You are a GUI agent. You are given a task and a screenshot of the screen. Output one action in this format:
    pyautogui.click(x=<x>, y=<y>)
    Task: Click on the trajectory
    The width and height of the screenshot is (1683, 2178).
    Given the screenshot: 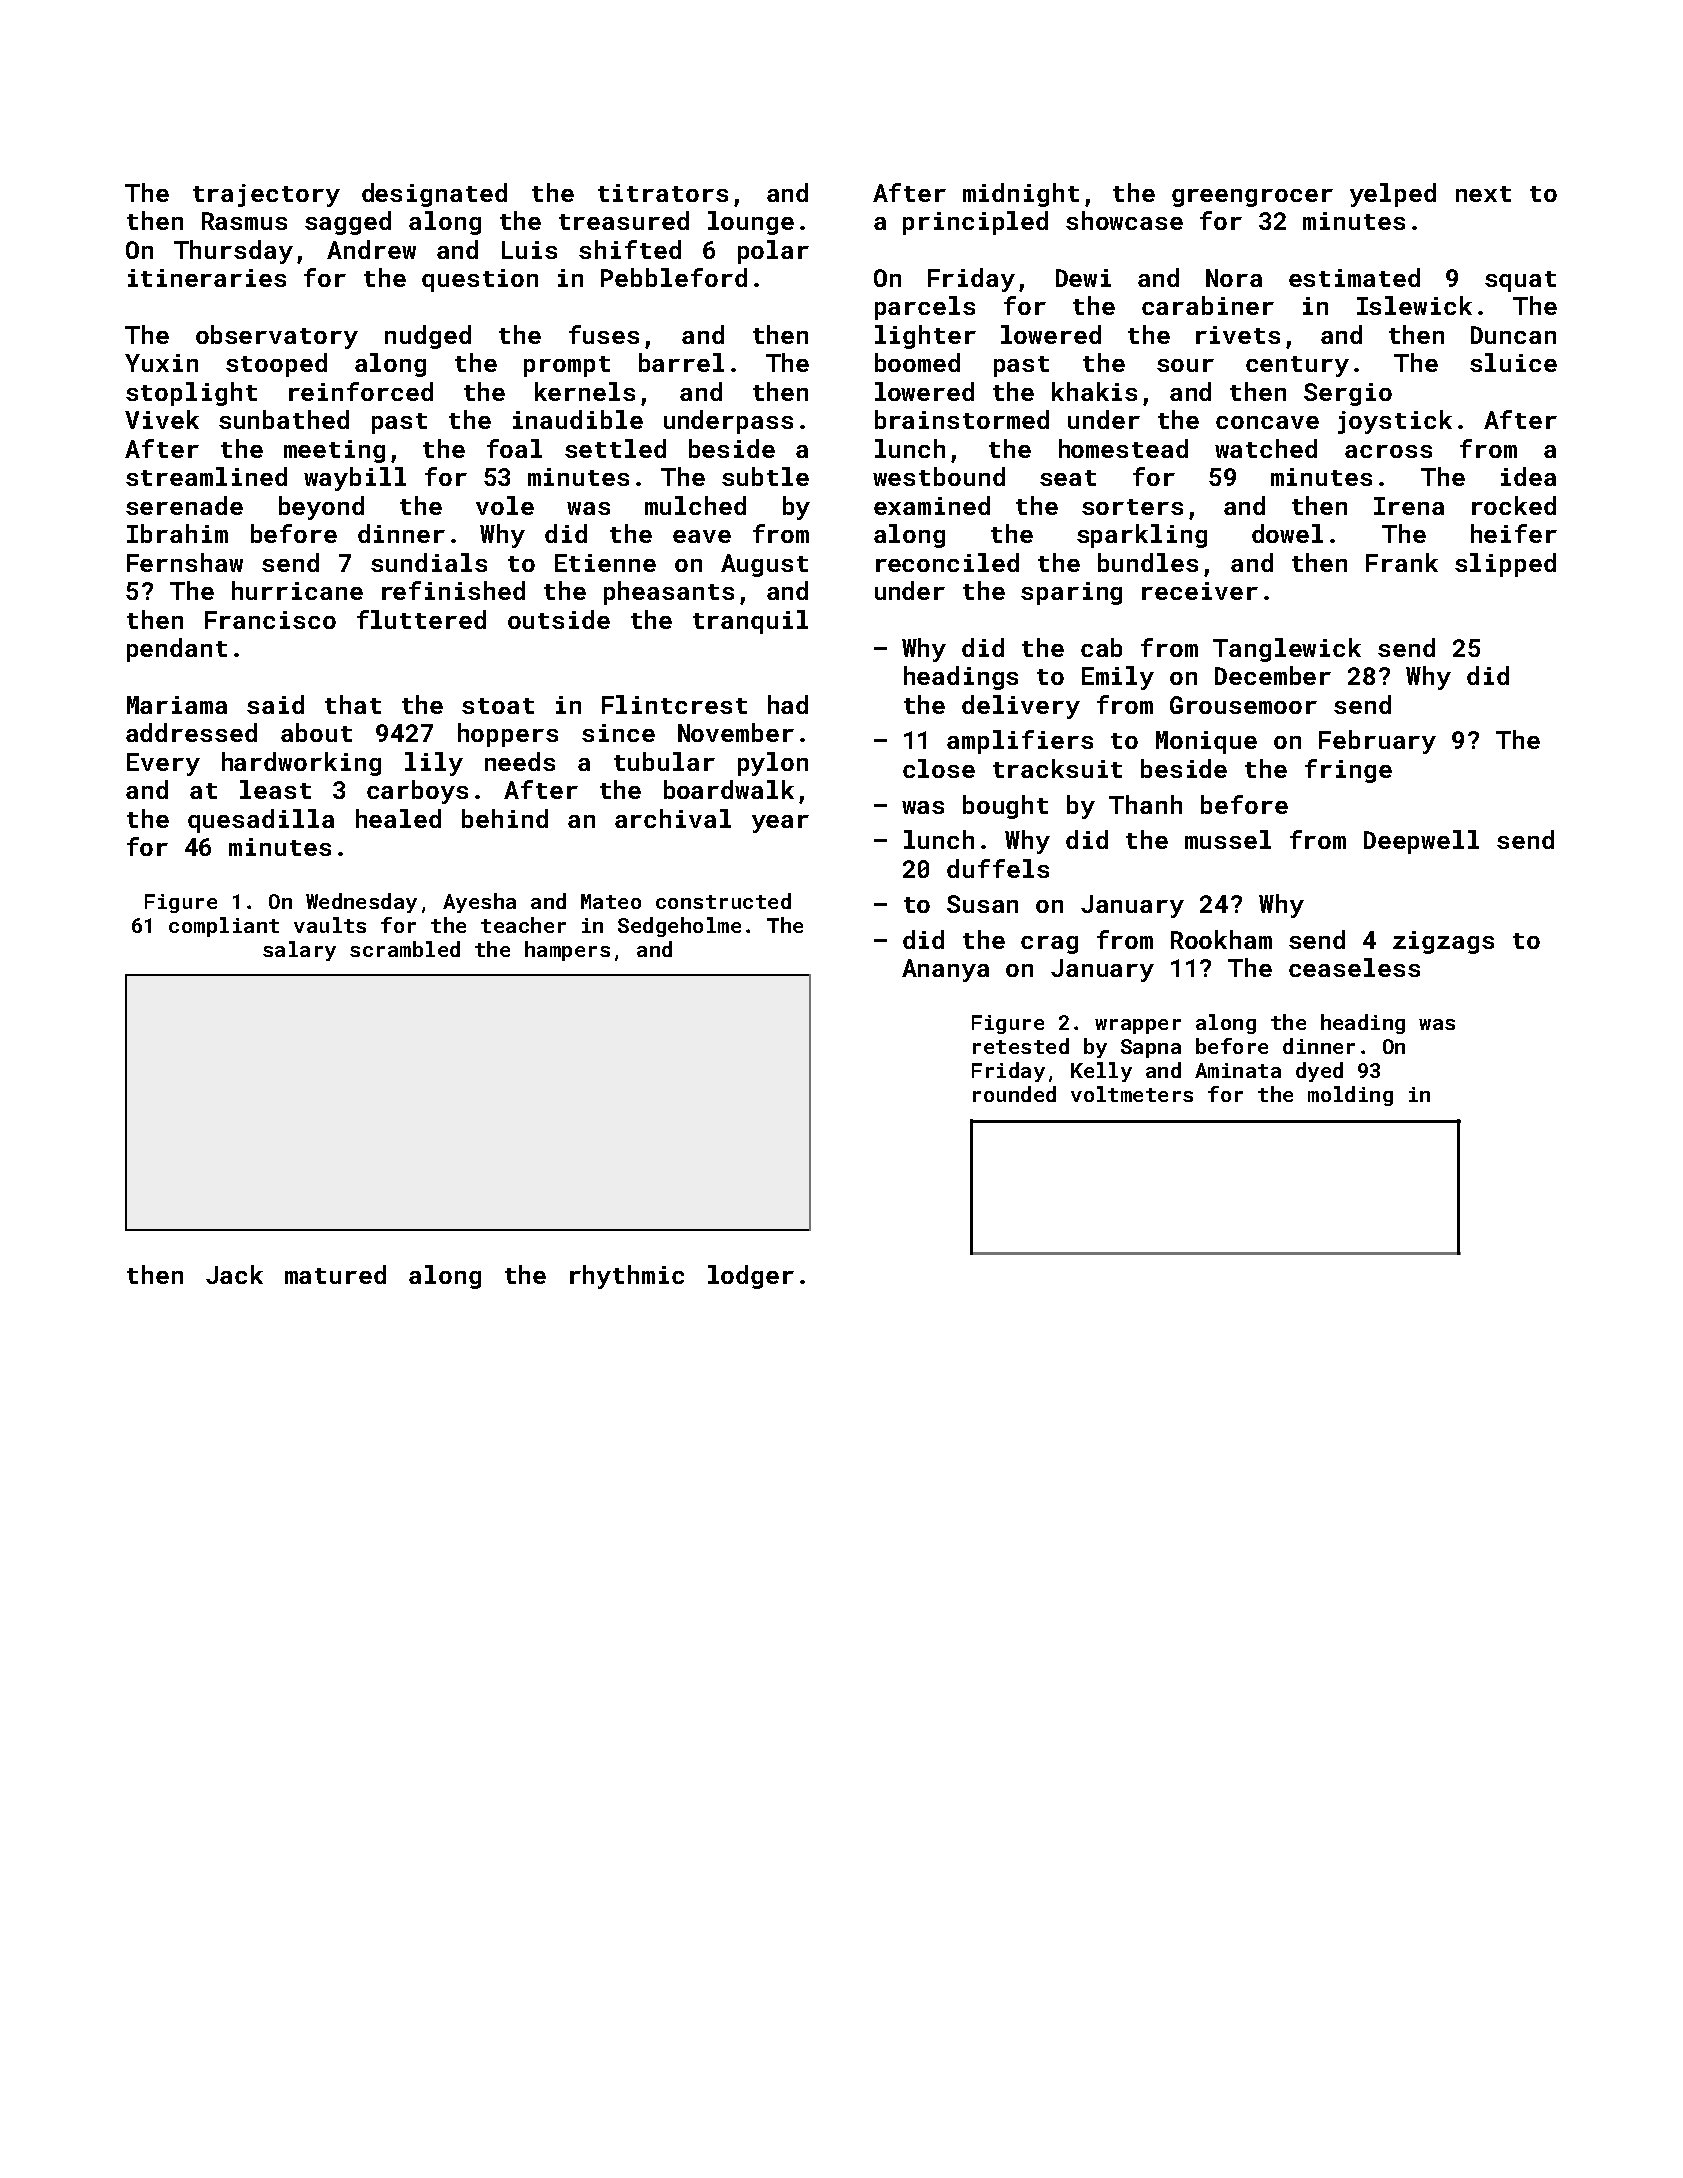 What is the action you would take?
    pyautogui.click(x=266, y=195)
